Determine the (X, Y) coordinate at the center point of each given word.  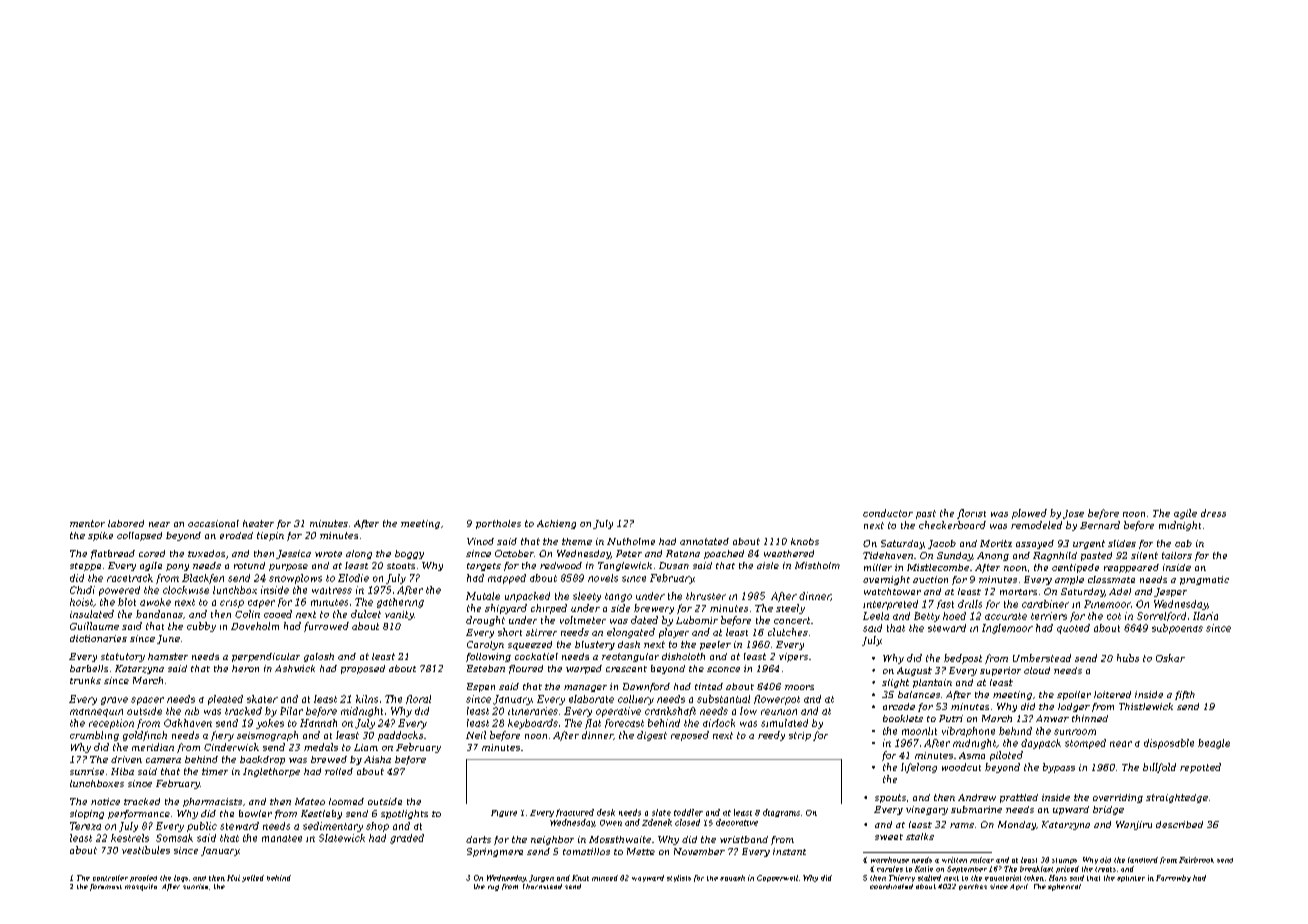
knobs (805, 541)
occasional (213, 523)
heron (245, 668)
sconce (723, 669)
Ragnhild (1055, 556)
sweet (889, 837)
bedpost (963, 659)
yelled (253, 878)
